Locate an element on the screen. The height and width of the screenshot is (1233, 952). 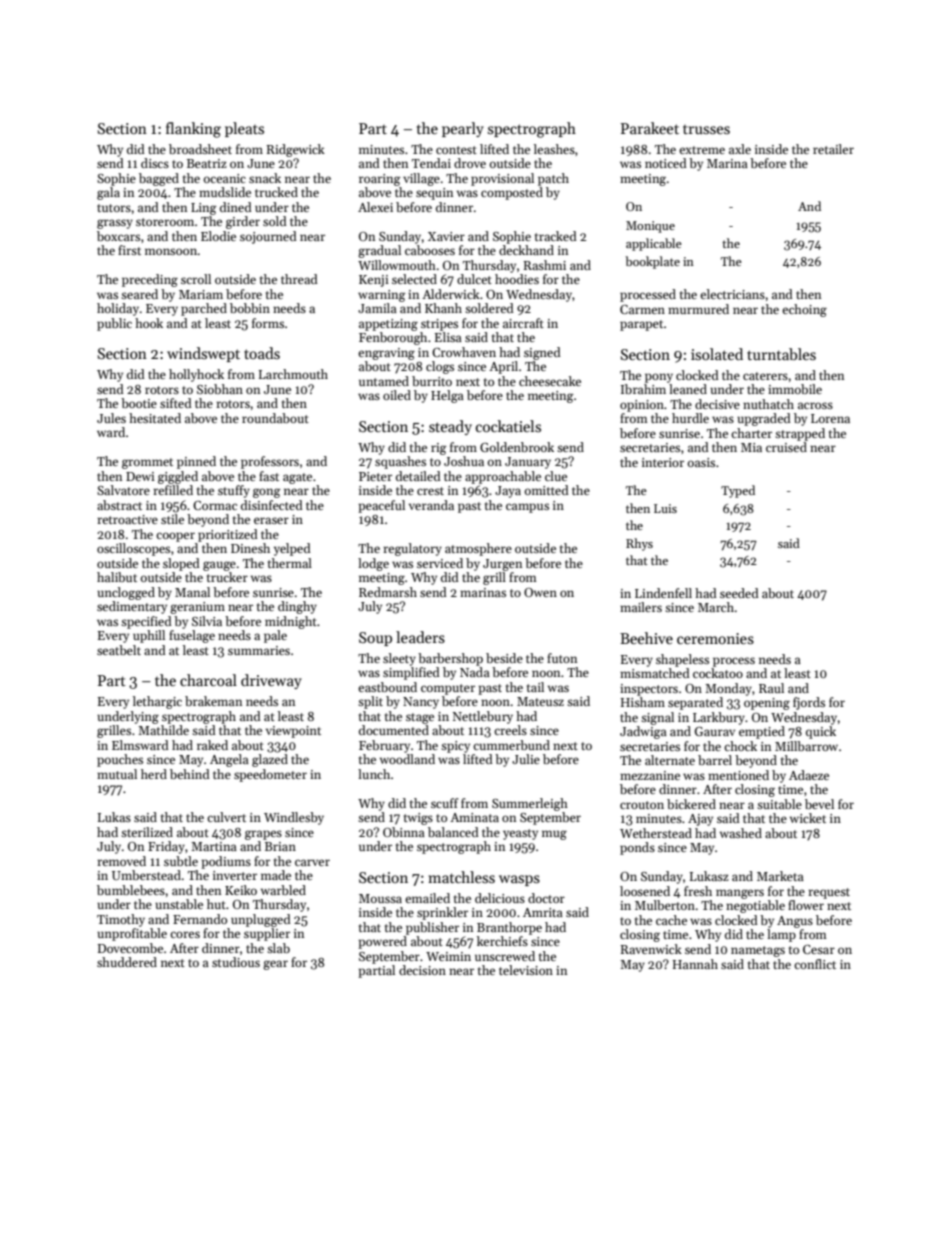
seeded is located at coordinates (739, 593).
